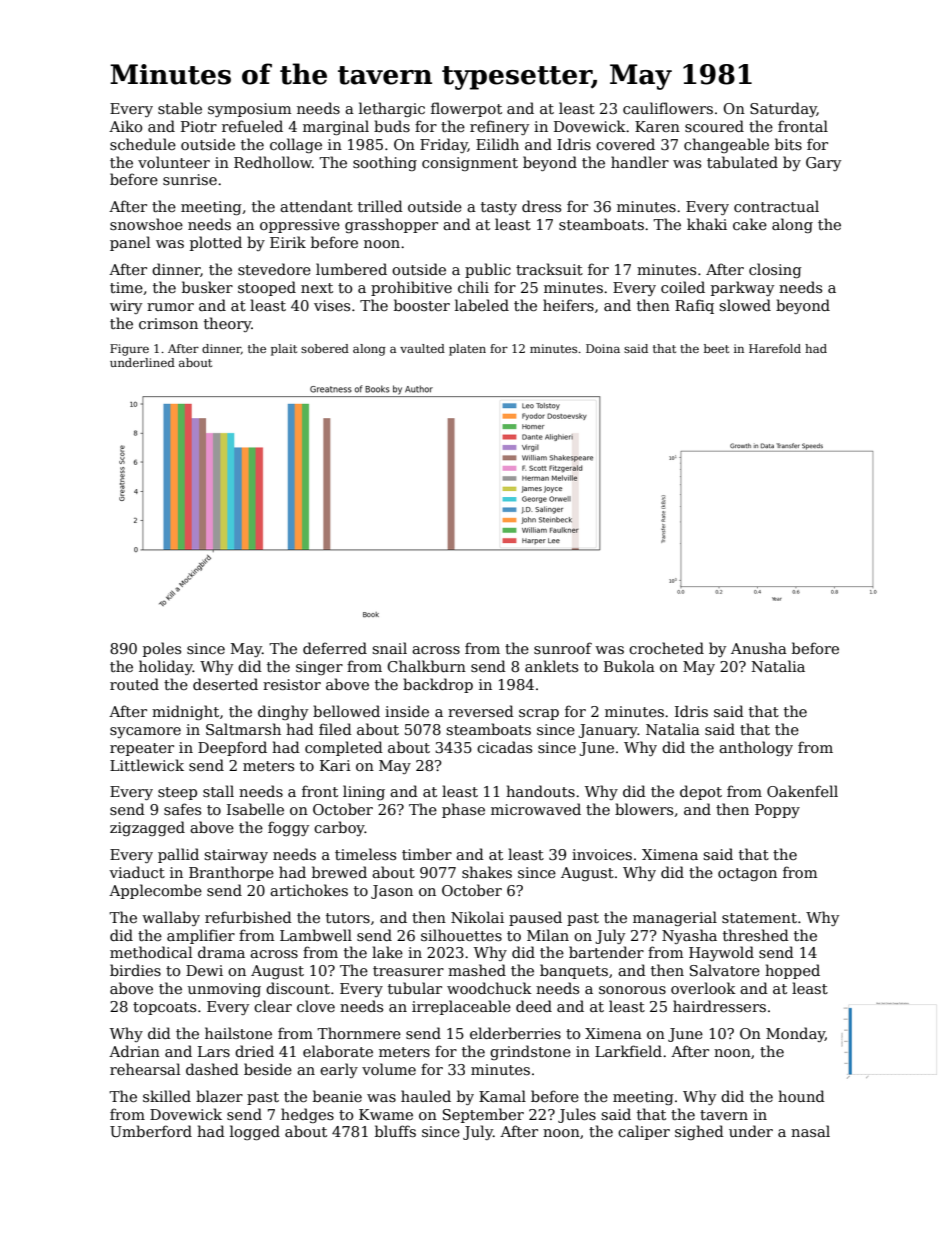 This screenshot has height=1233, width=952. Describe the element at coordinates (129, 350) in the screenshot. I see `Figure` at that location.
